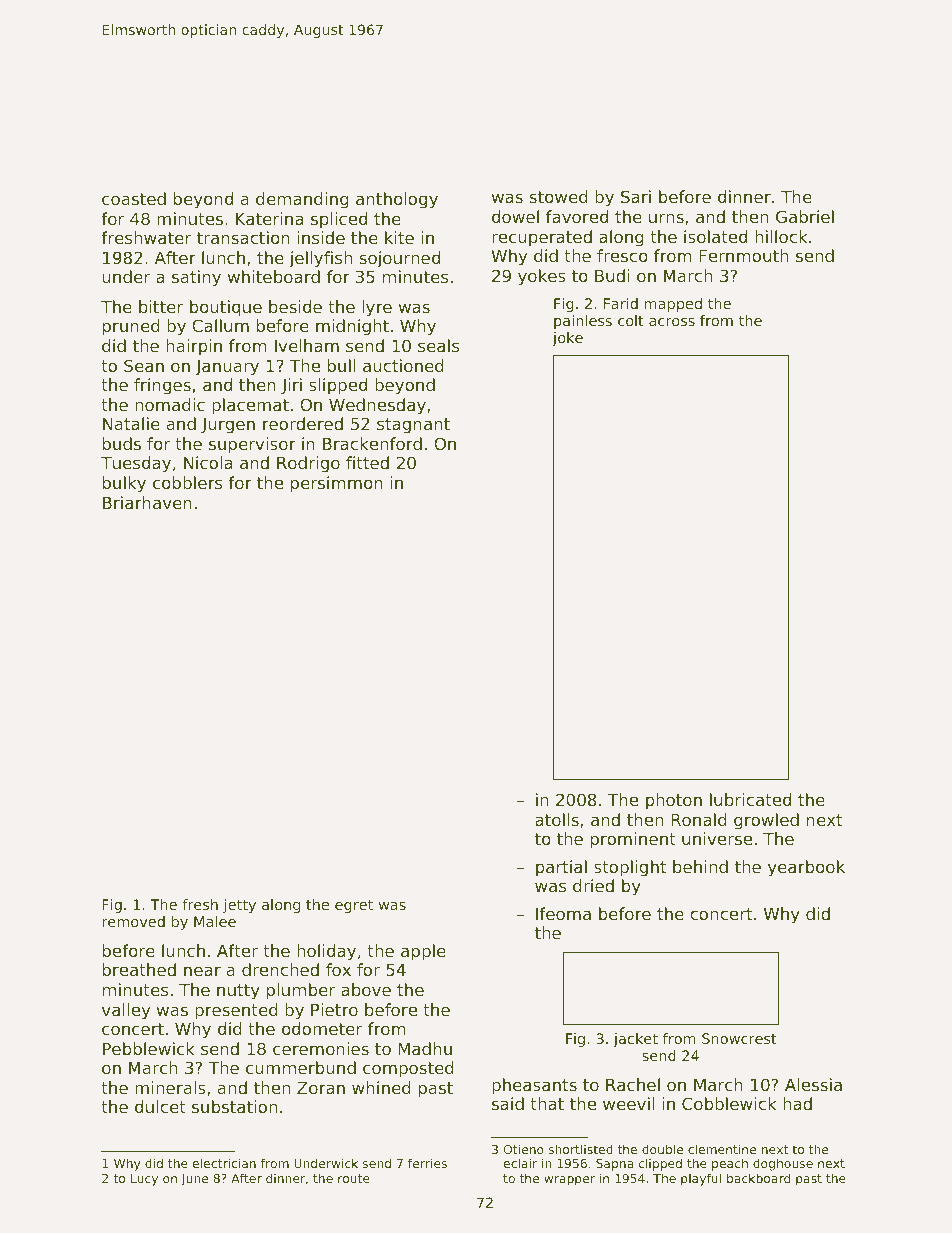 This document has width=952, height=1233. Describe the element at coordinates (805, 216) in the document. I see `Gabriel` at that location.
